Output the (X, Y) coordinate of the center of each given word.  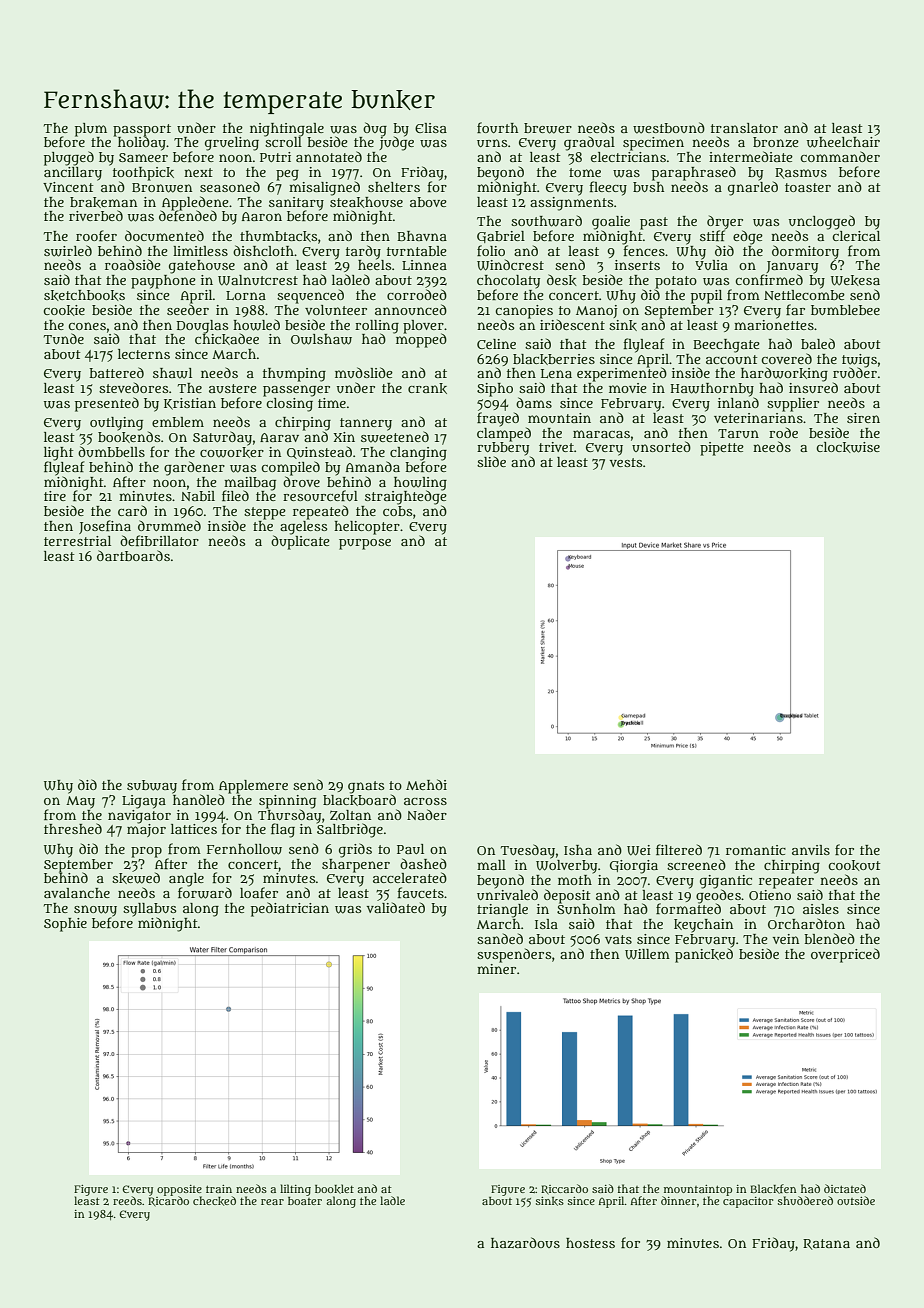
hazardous (525, 1242)
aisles (821, 909)
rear (272, 1202)
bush (648, 187)
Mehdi (426, 784)
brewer (548, 128)
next (198, 172)
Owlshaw (321, 339)
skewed (136, 878)
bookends (129, 437)
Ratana (826, 1244)
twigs (859, 360)
